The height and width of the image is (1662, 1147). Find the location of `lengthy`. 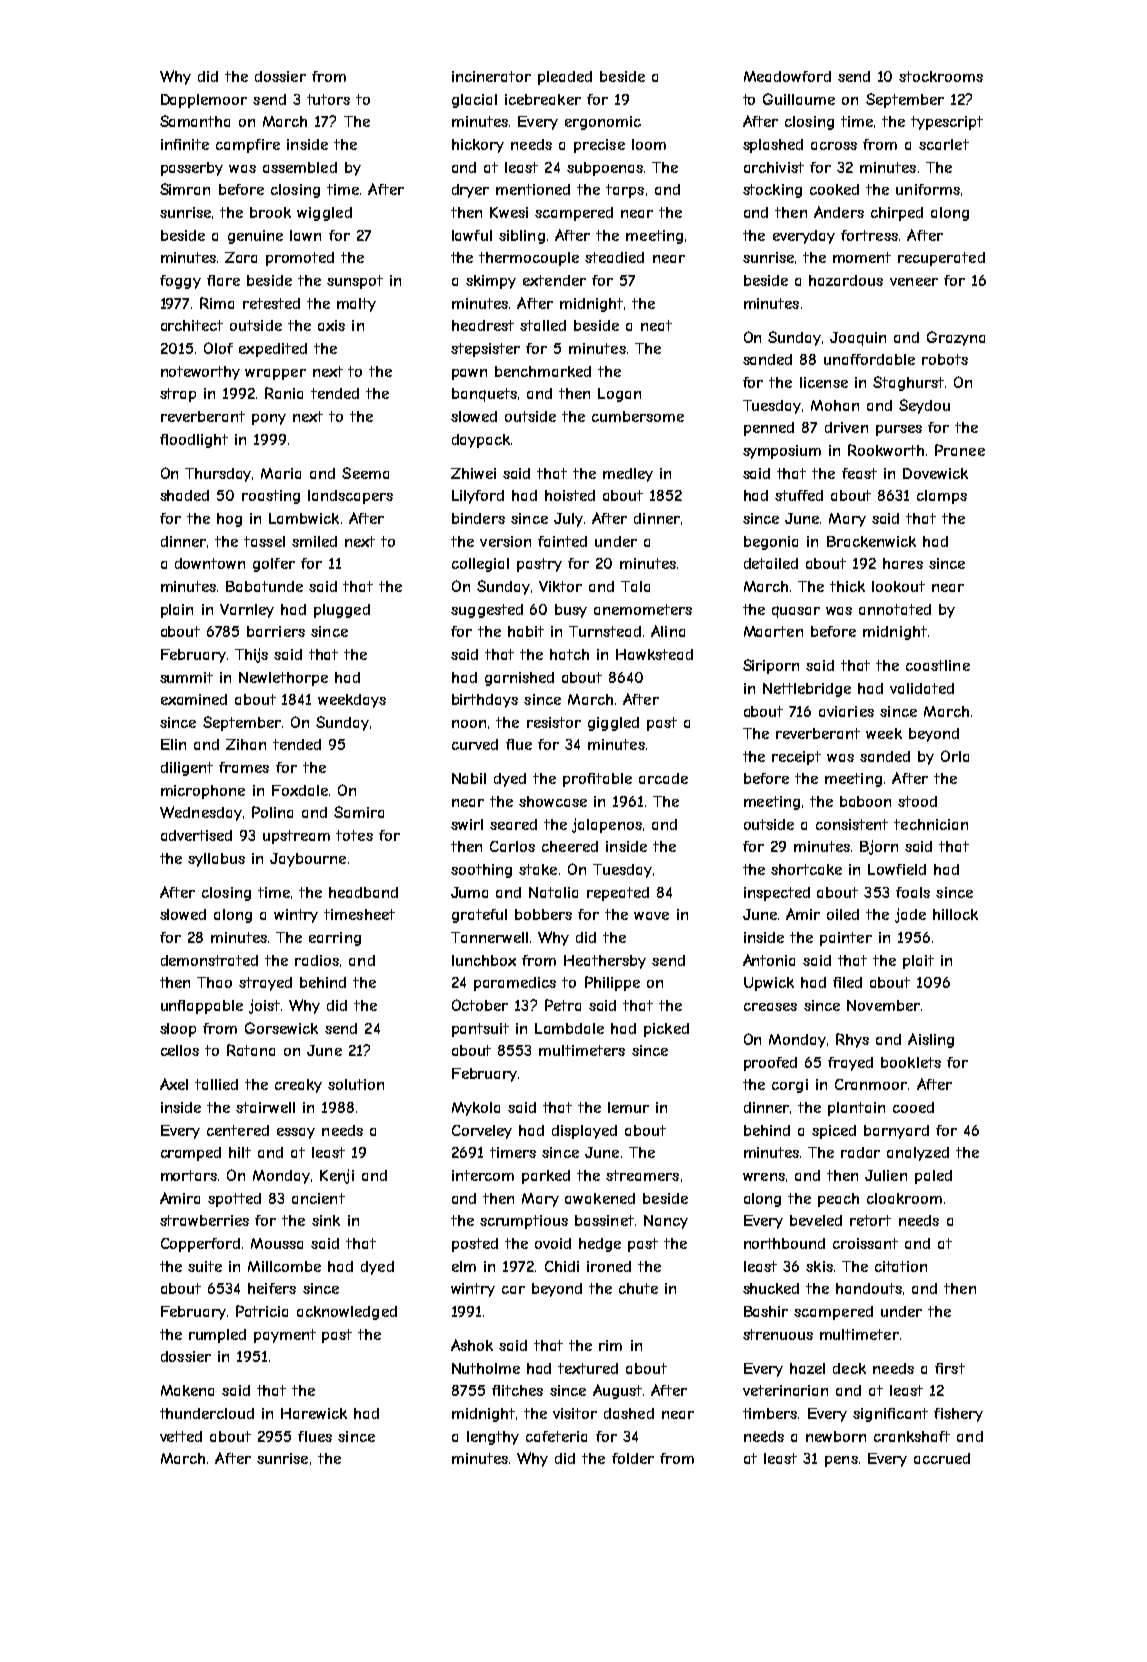

lengthy is located at coordinates (493, 1438).
